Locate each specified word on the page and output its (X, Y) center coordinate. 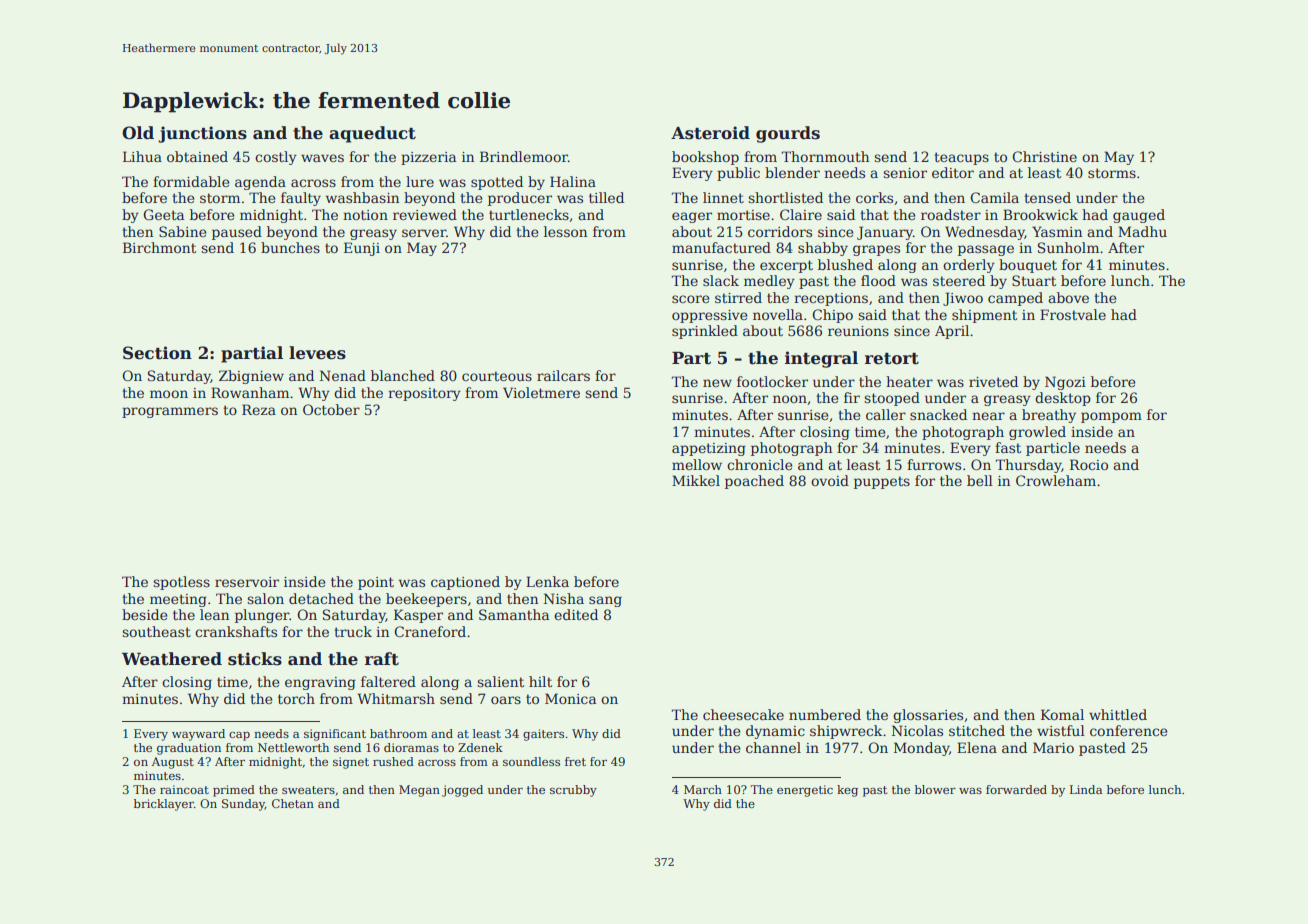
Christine (1044, 156)
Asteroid (710, 133)
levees (317, 353)
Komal (1062, 714)
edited (576, 614)
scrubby (573, 791)
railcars (563, 375)
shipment (984, 316)
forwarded (1016, 789)
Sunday (243, 805)
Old (138, 133)
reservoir (247, 582)
